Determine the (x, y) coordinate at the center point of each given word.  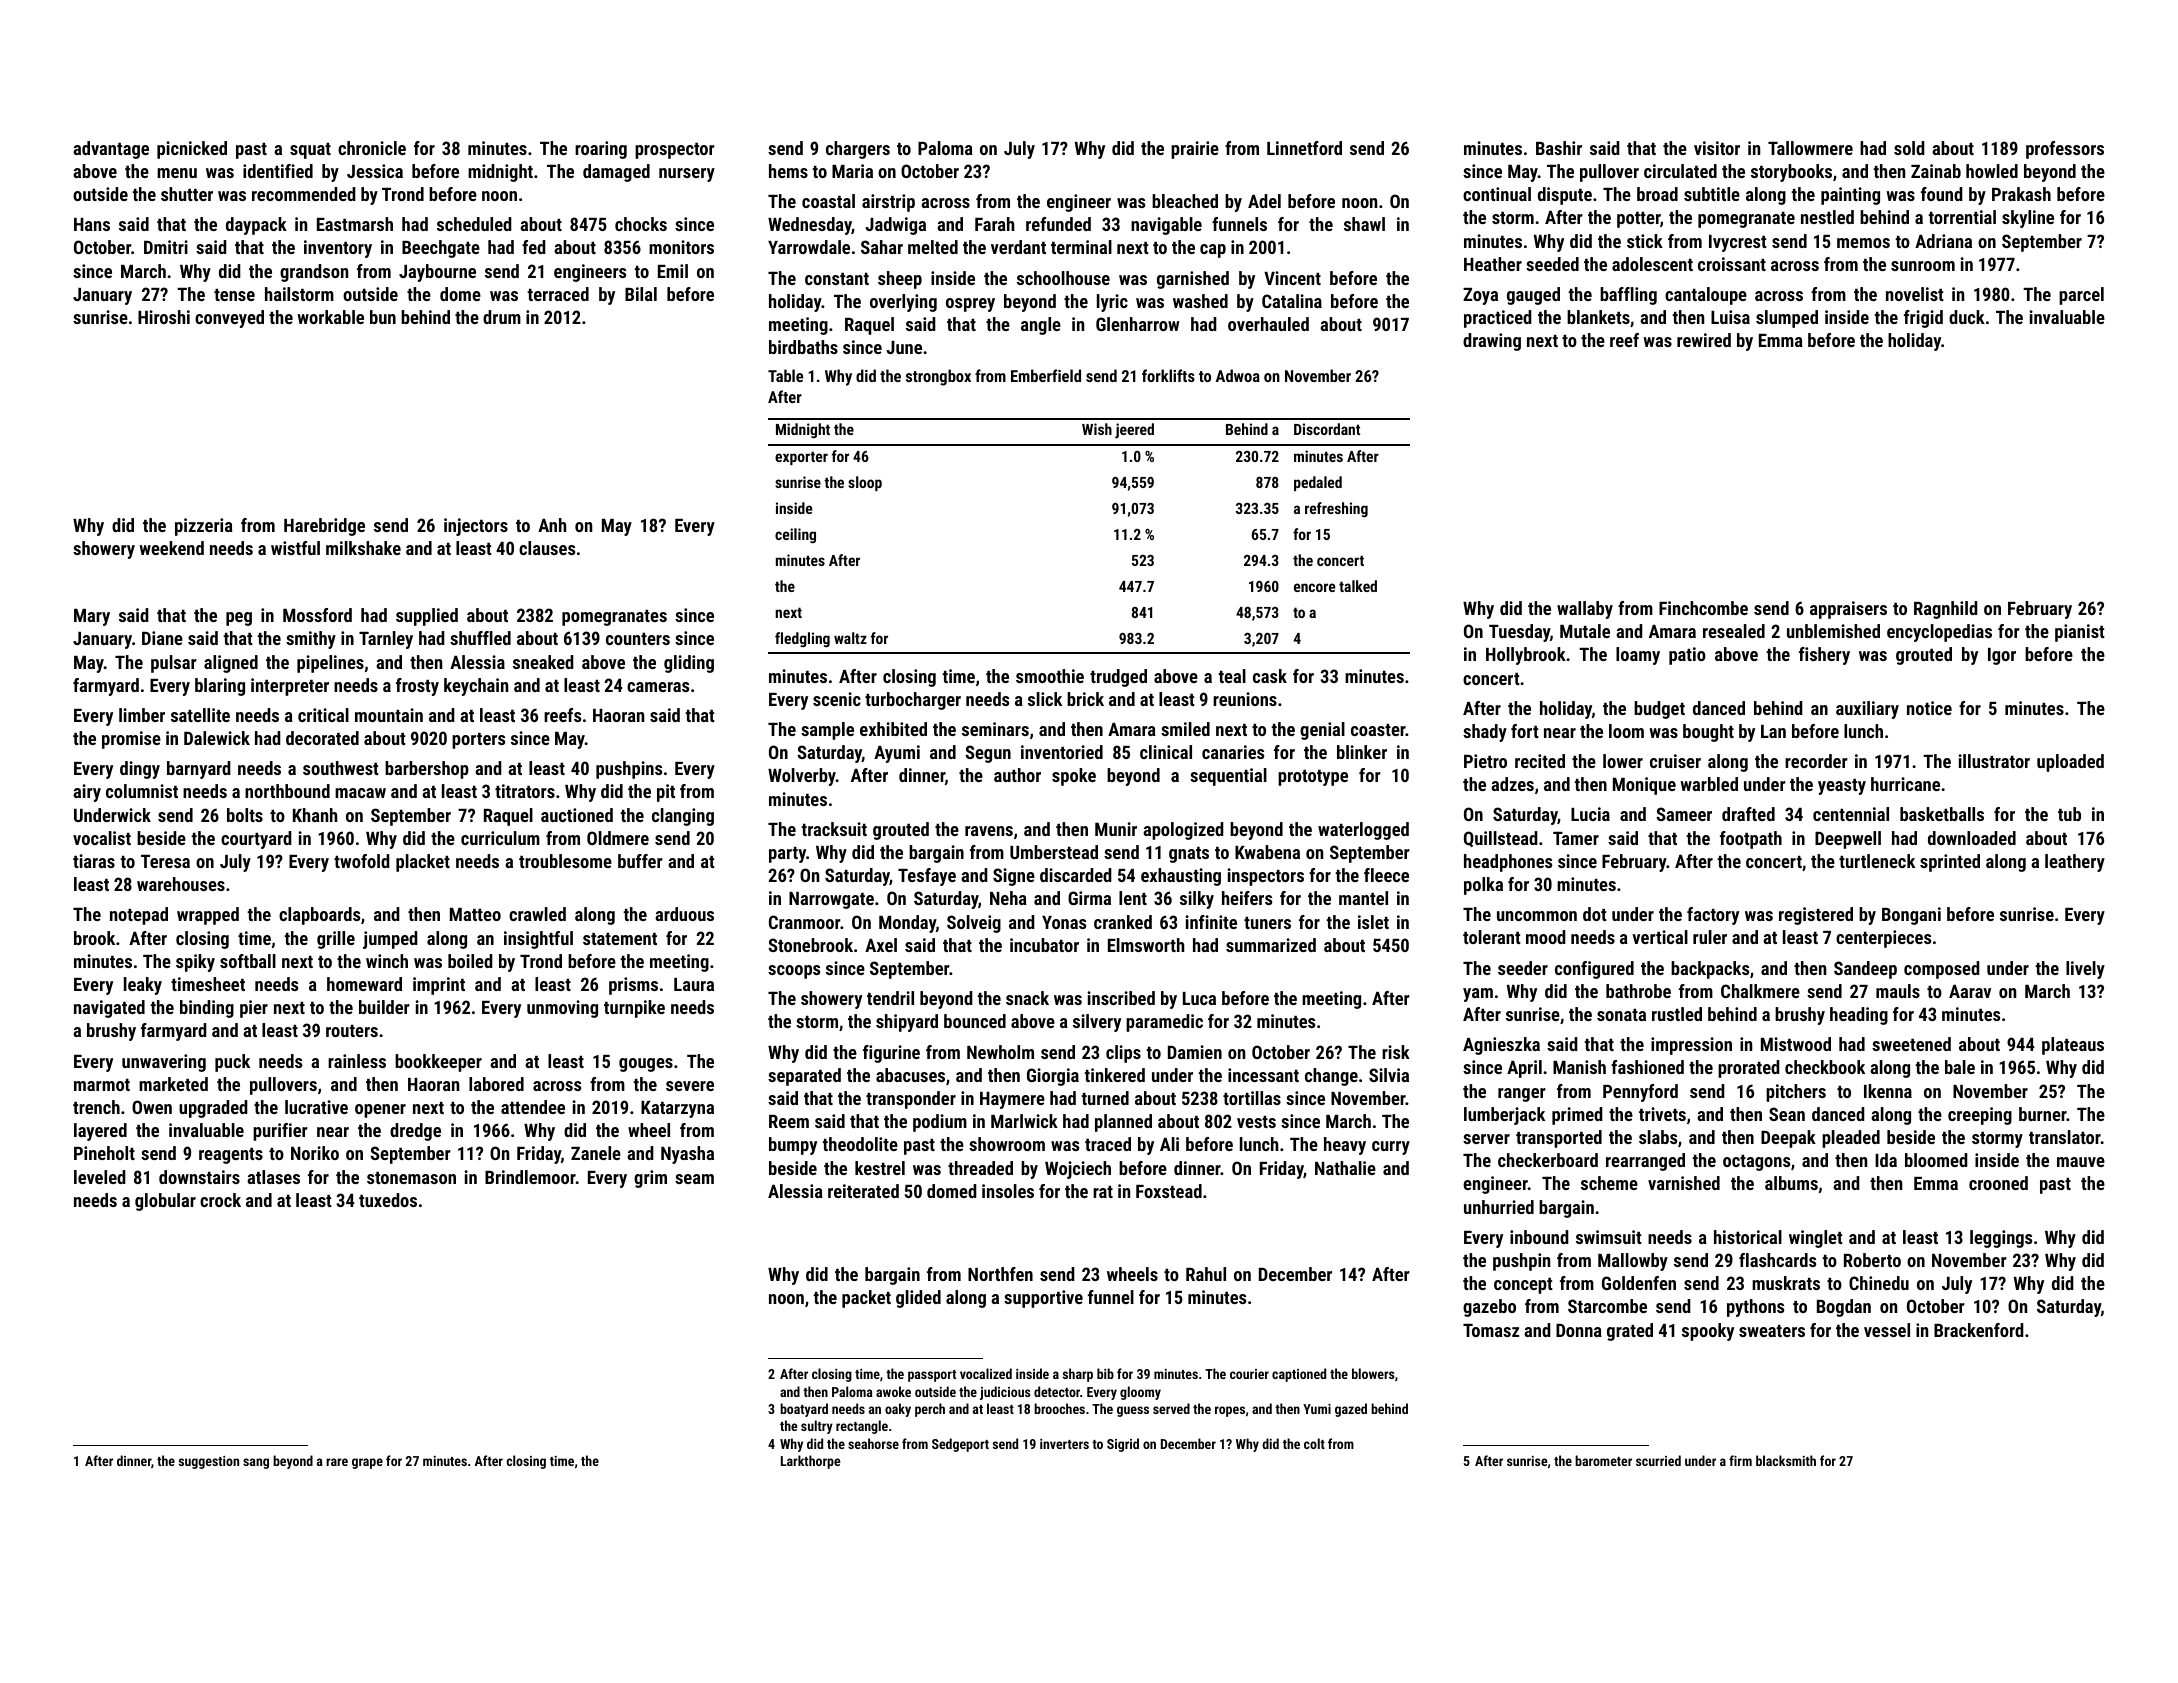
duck (1967, 317)
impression (1691, 1046)
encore (1315, 587)
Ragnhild (1946, 610)
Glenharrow (1138, 324)
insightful (538, 940)
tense (234, 295)
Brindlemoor (530, 1177)
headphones (1508, 863)
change (1331, 1077)
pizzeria (204, 527)
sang (256, 1463)
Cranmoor (804, 922)
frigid (1923, 319)
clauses (547, 548)
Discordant (1327, 429)
